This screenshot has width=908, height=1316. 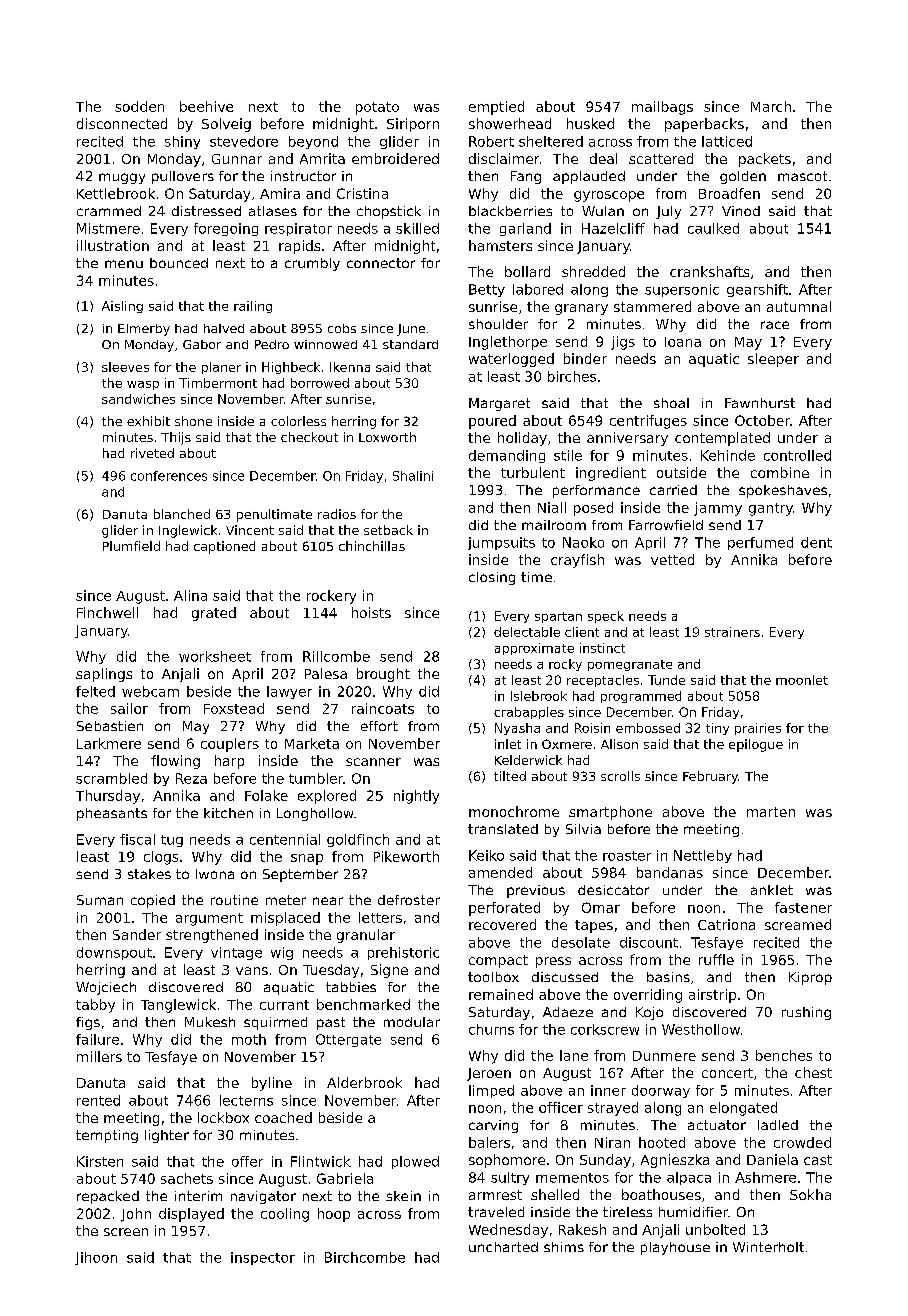 I want to click on mailroom, so click(x=554, y=525).
